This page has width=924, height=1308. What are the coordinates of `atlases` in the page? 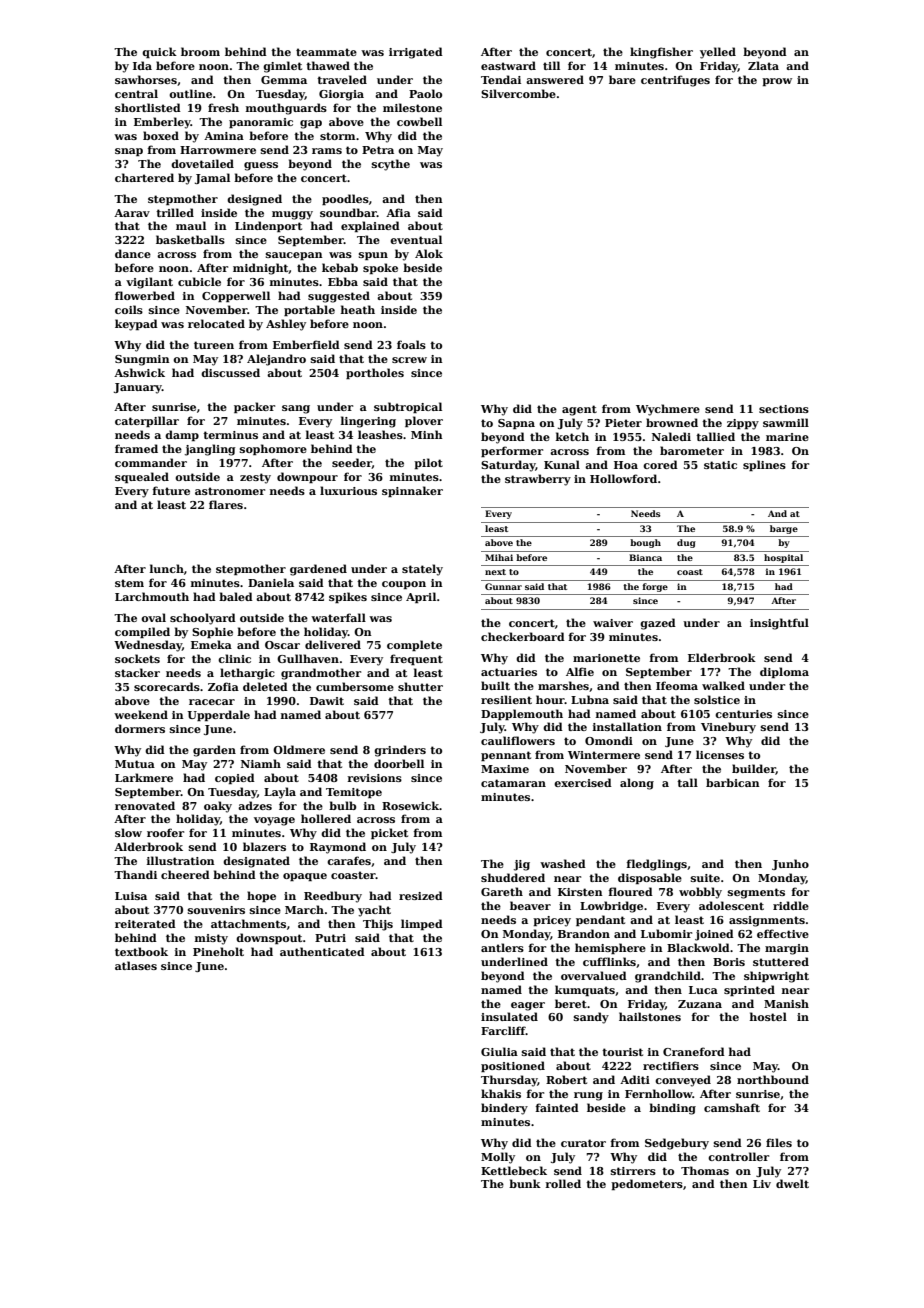 It's located at (136, 965).
